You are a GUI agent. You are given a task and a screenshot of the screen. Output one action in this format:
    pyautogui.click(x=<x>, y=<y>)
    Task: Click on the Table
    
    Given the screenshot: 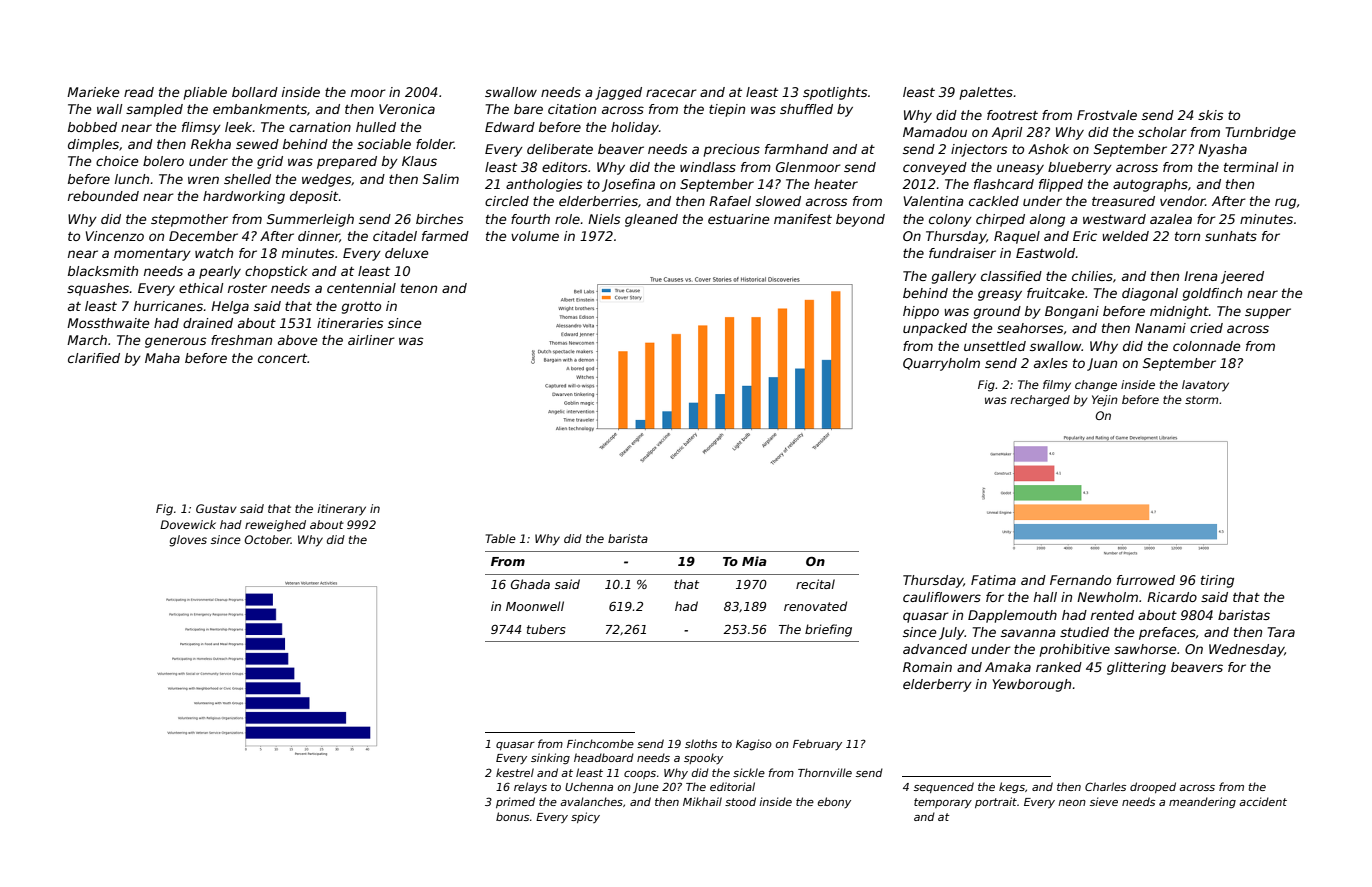 What is the action you would take?
    pyautogui.click(x=501, y=538)
